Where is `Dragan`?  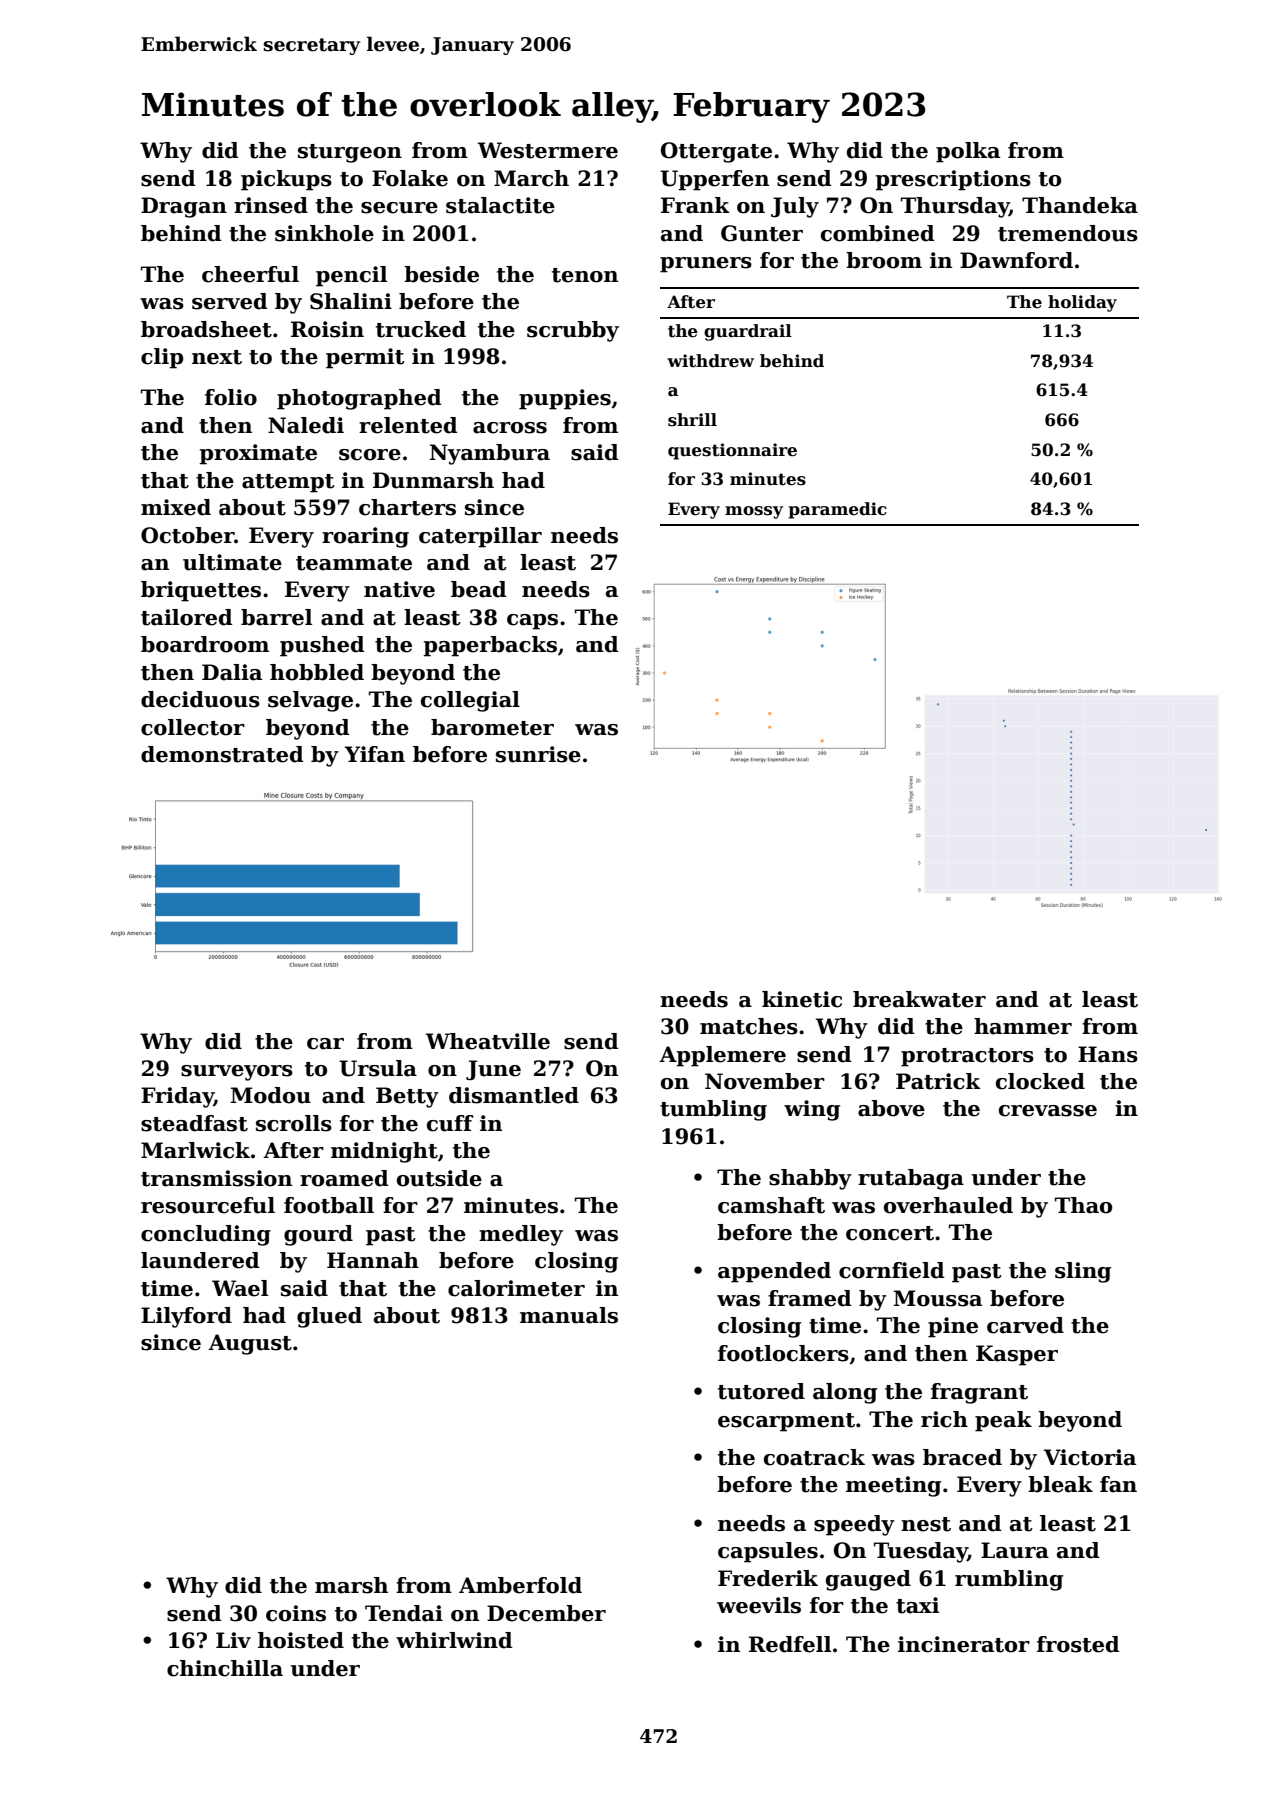
Dragan is located at coordinates (184, 207).
